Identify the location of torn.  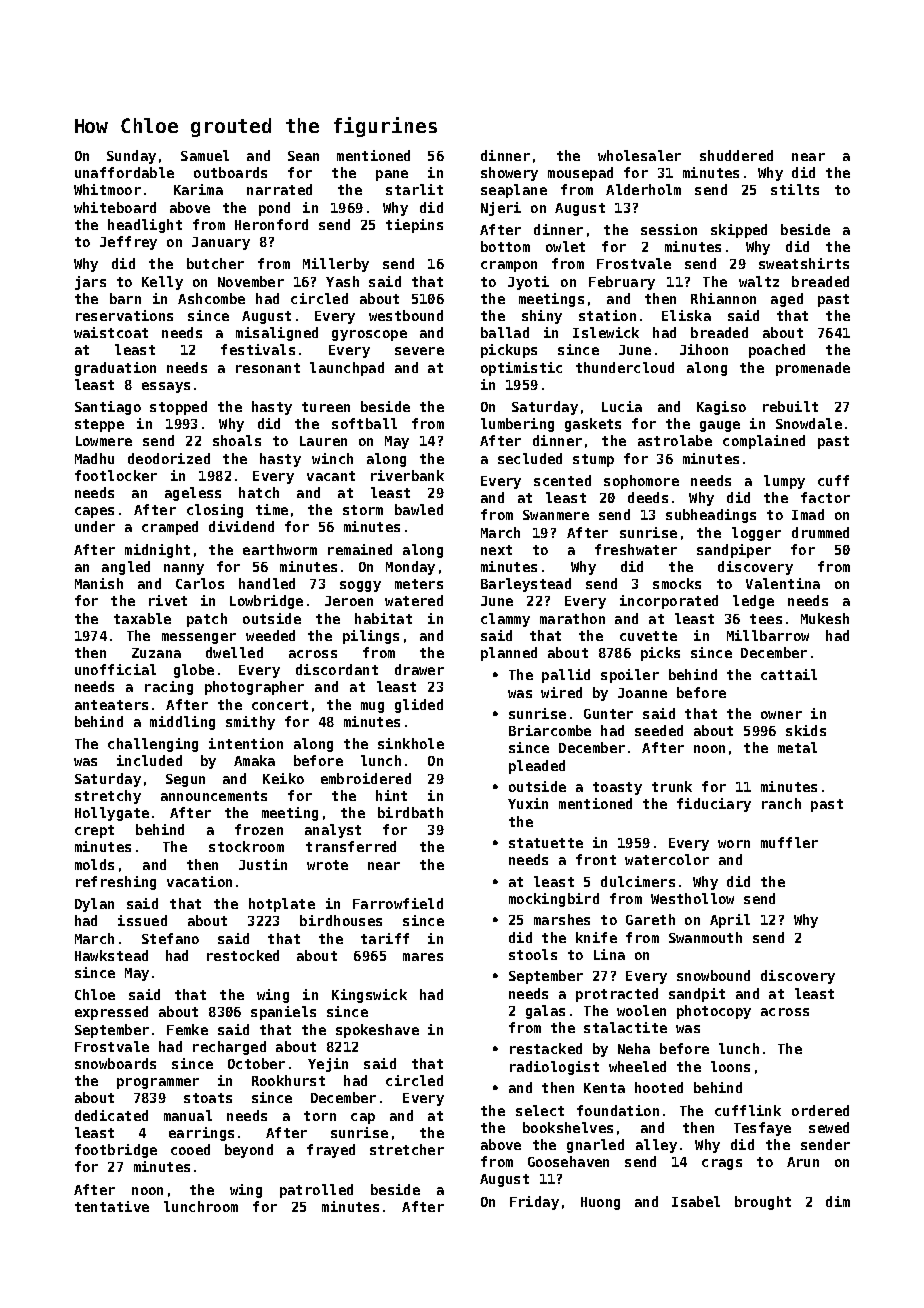
(320, 1116).
